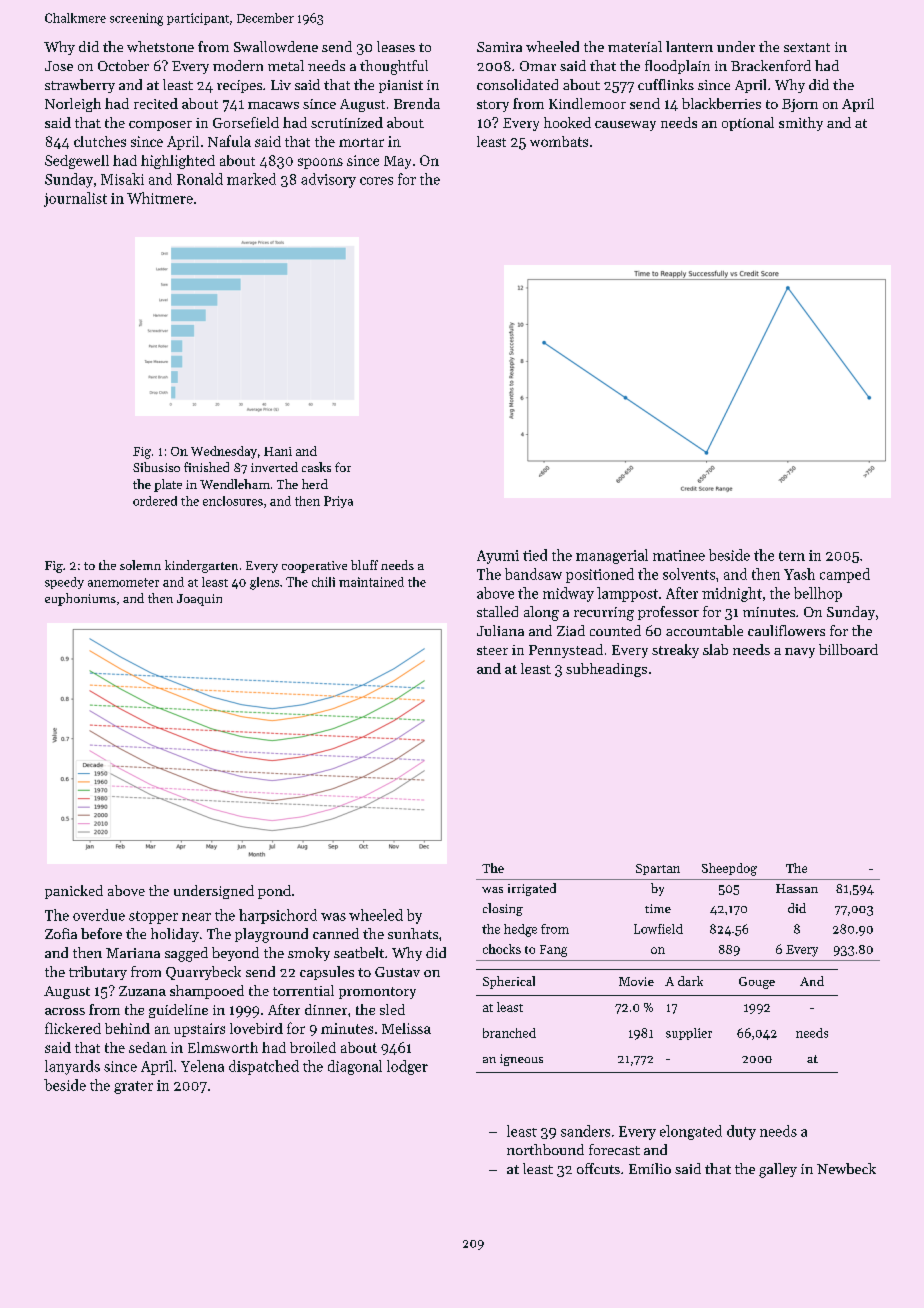  What do you see at coordinates (392, 1009) in the document?
I see `sled` at bounding box center [392, 1009].
